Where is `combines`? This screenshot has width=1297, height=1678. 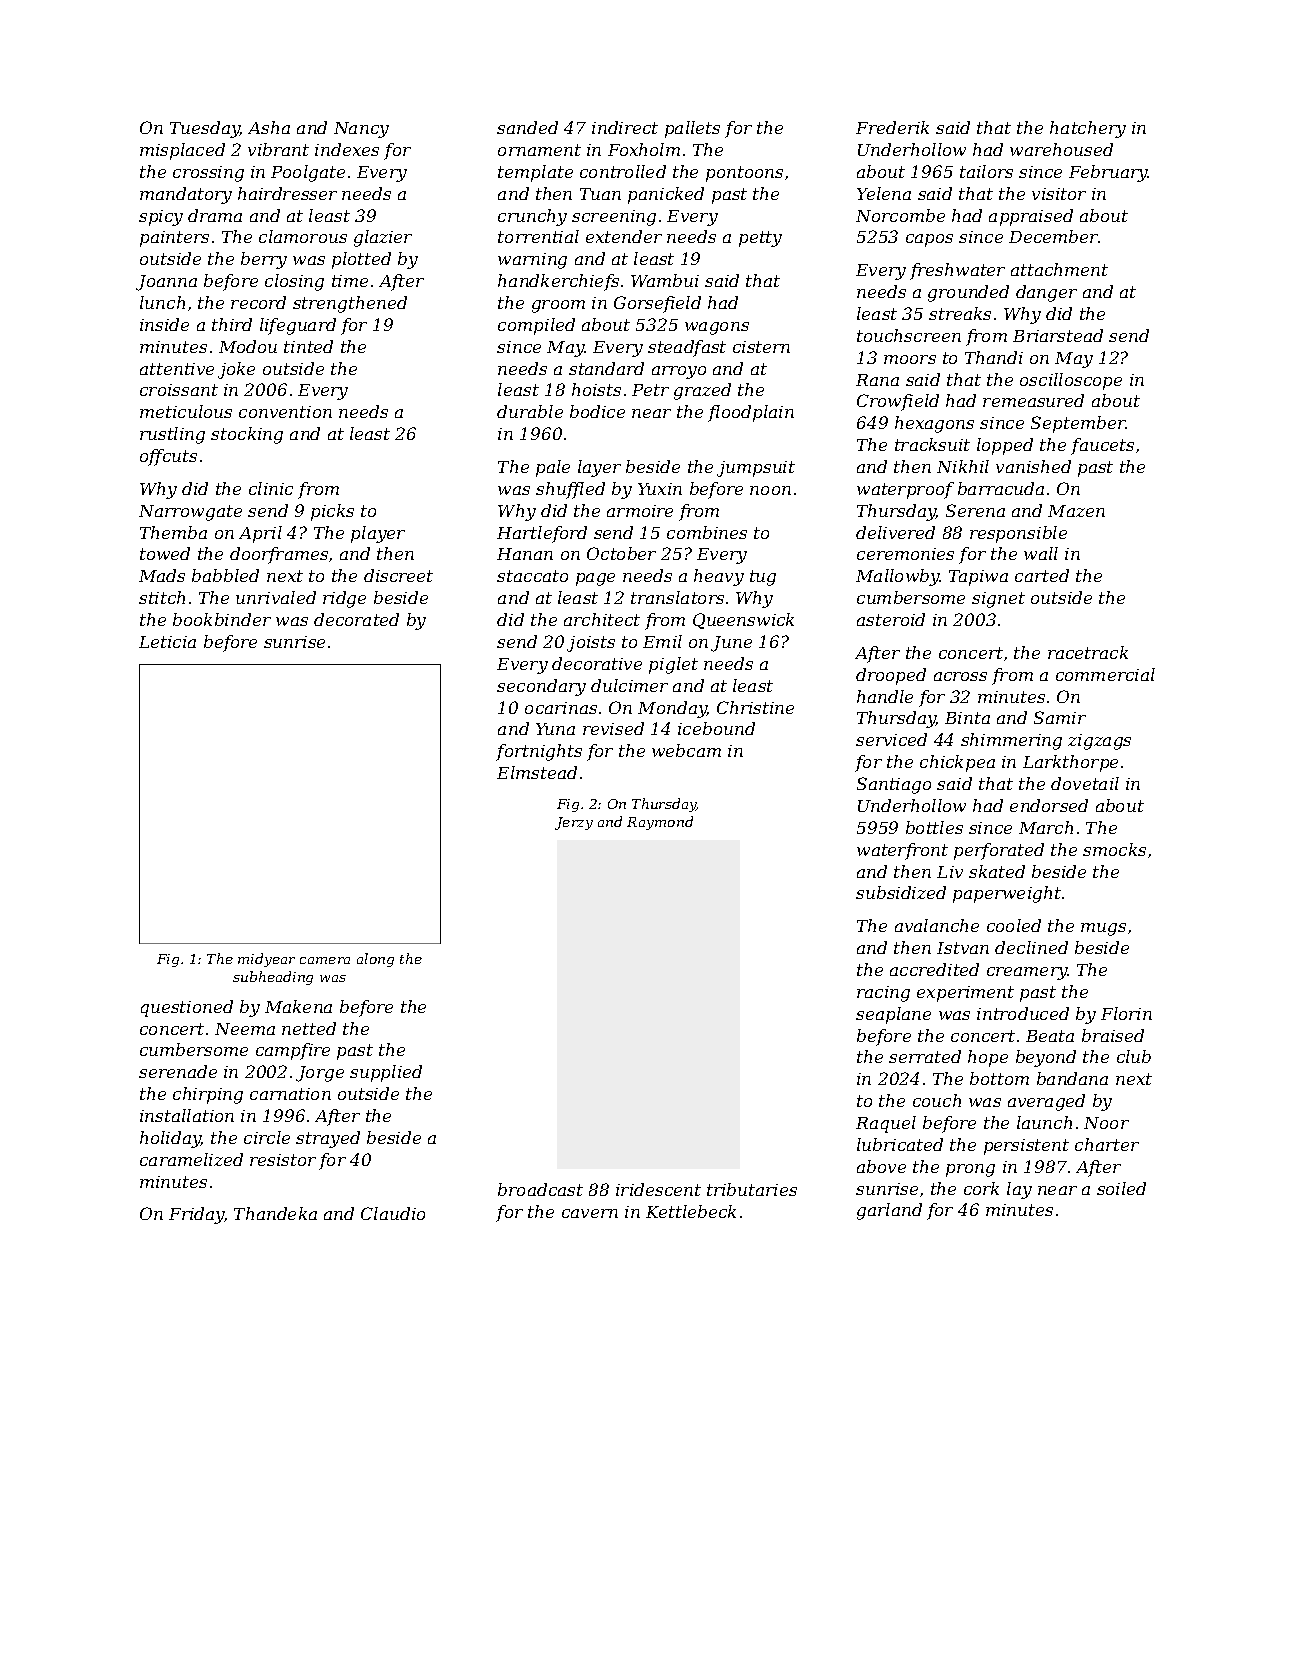
combines is located at coordinates (707, 532).
